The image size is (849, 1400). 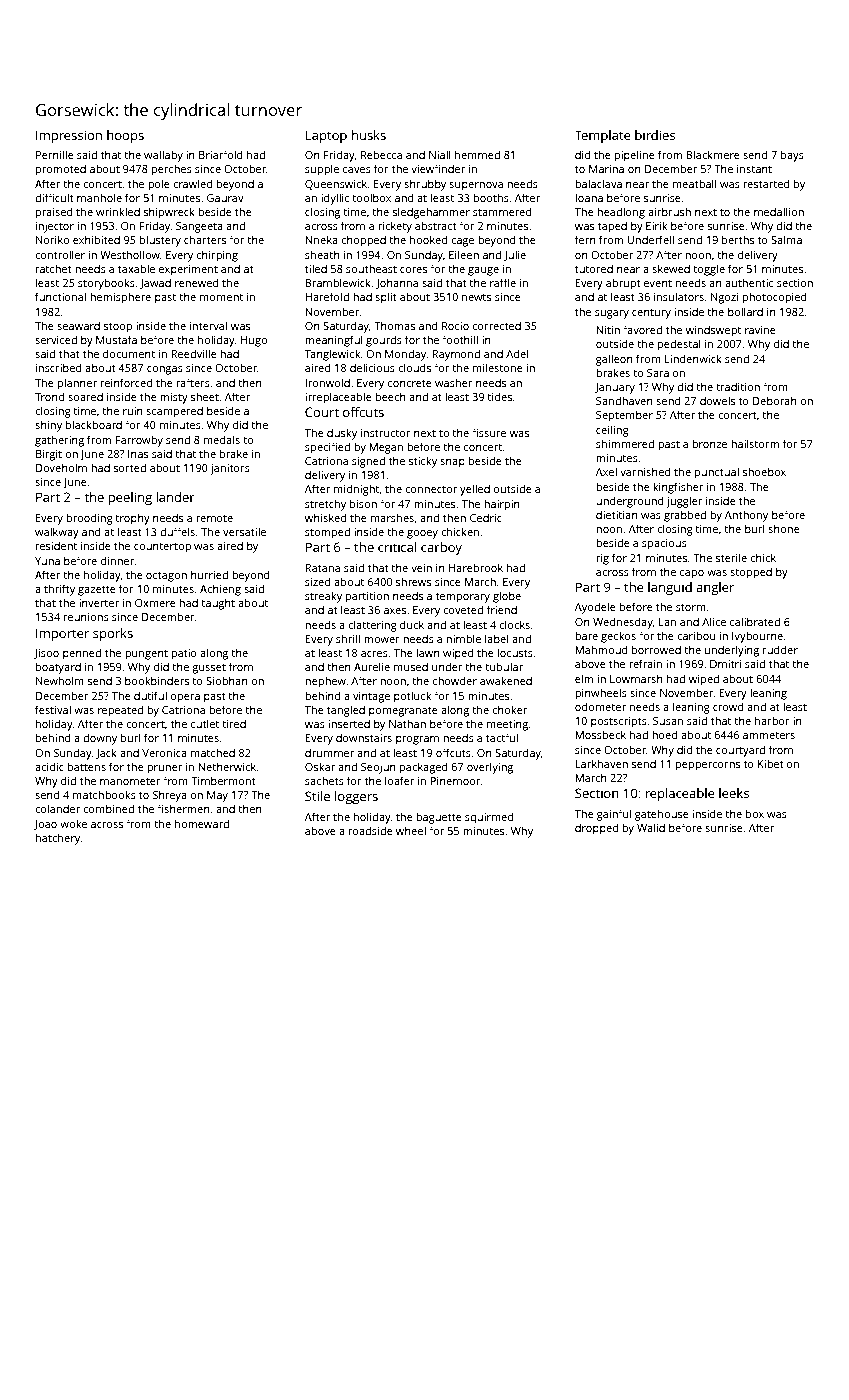 What do you see at coordinates (197, 282) in the screenshot?
I see `renewed` at bounding box center [197, 282].
